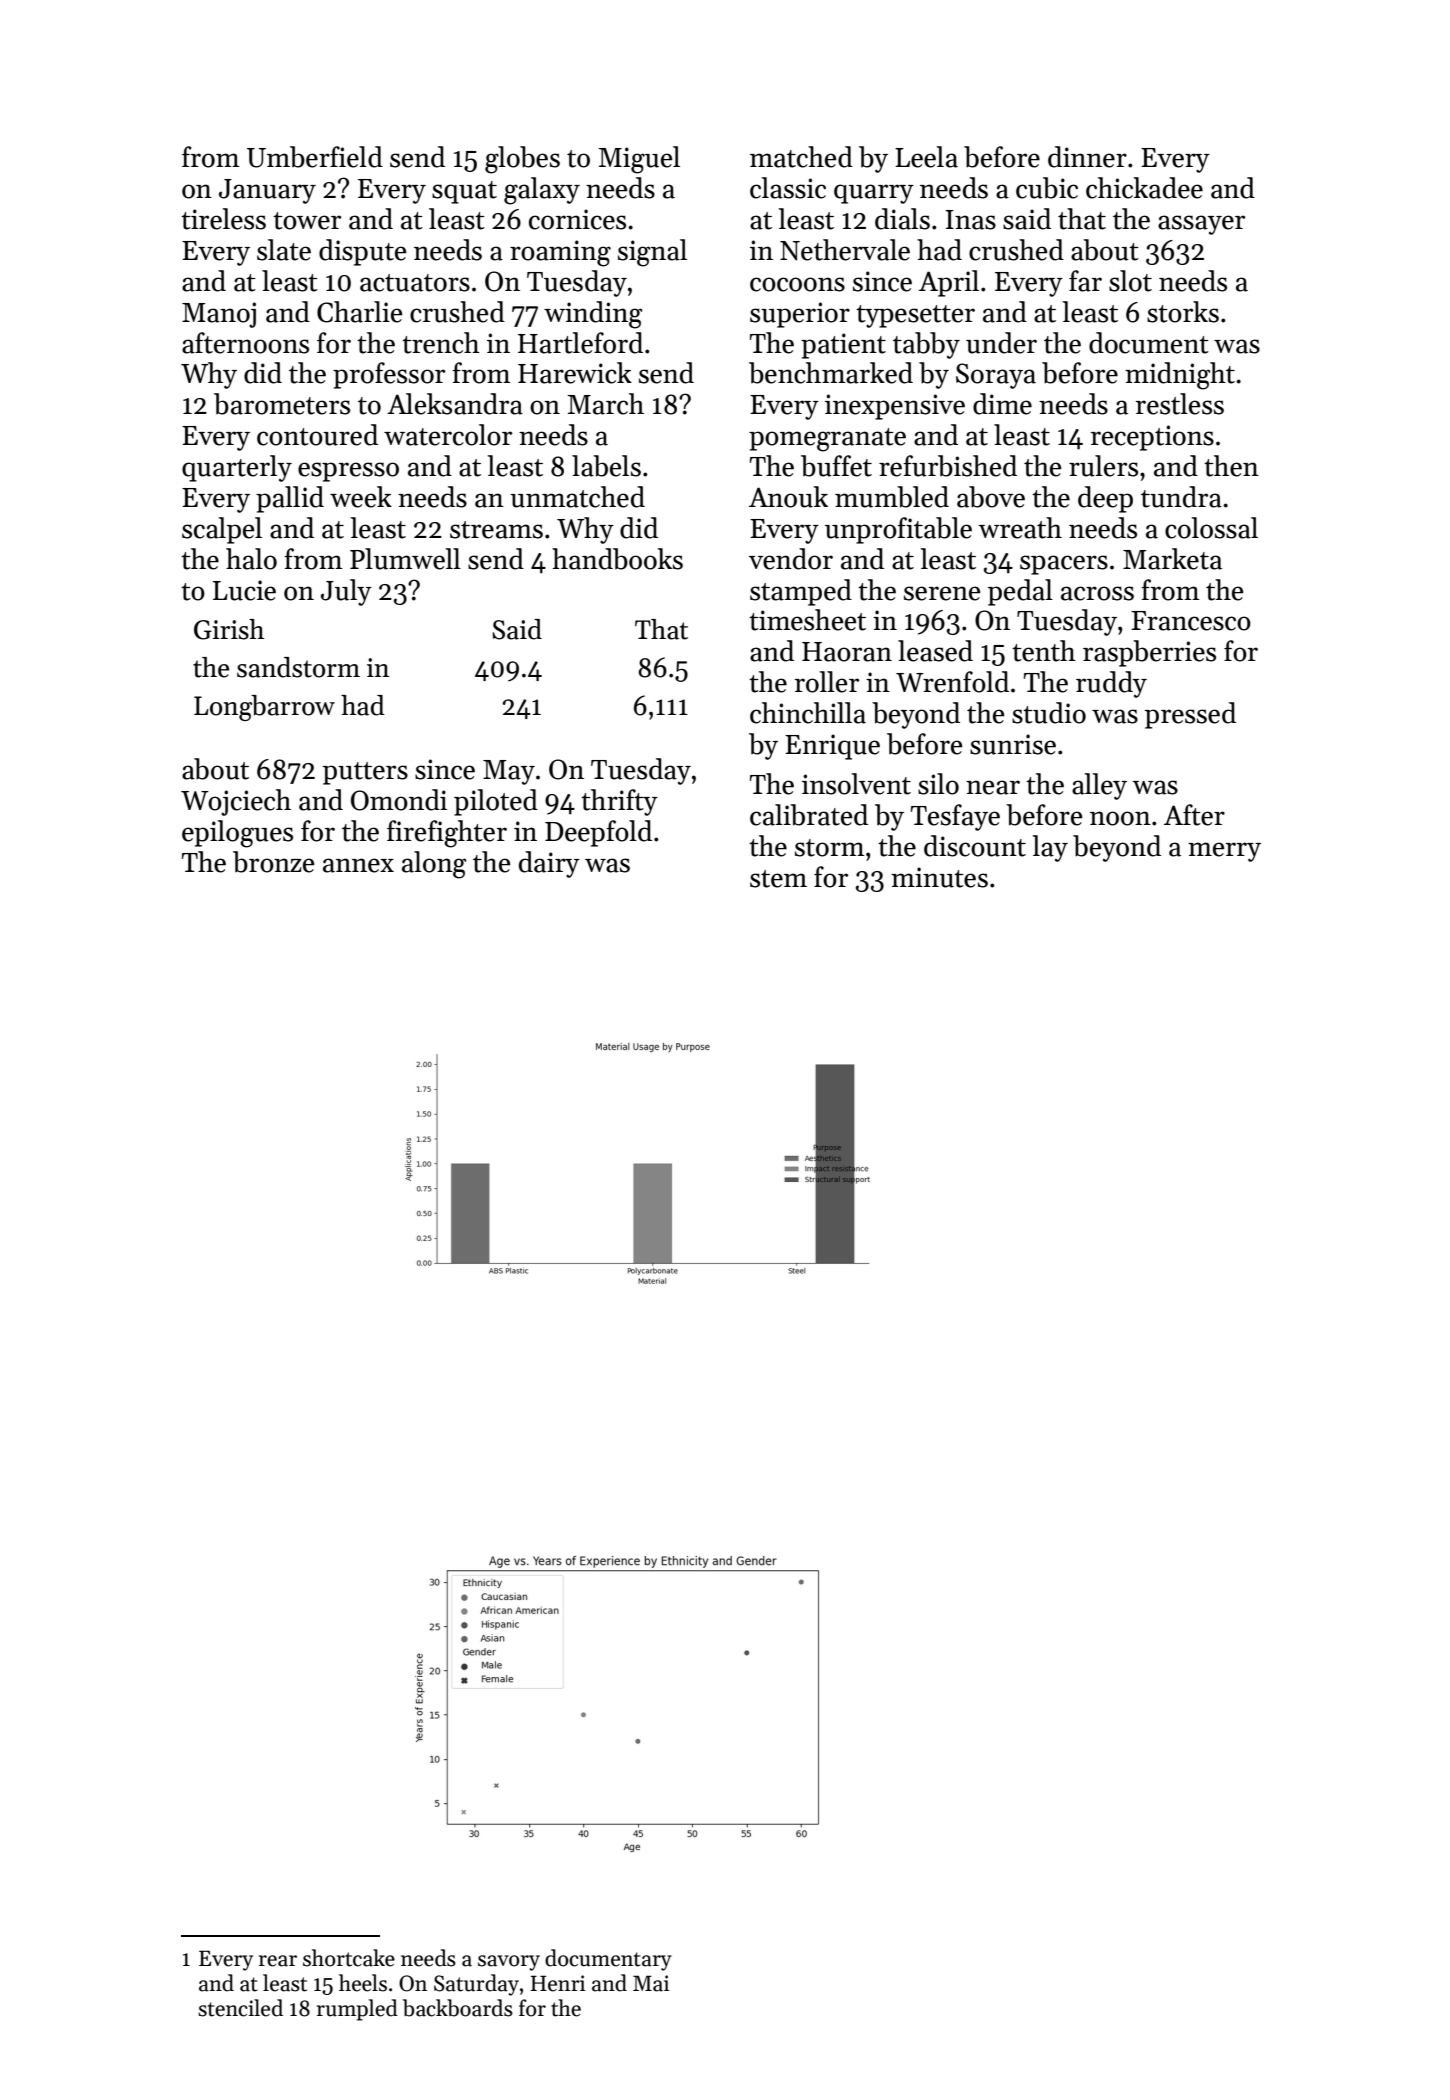 The height and width of the document is (2100, 1450). Describe the element at coordinates (808, 713) in the document. I see `chinchilla` at that location.
